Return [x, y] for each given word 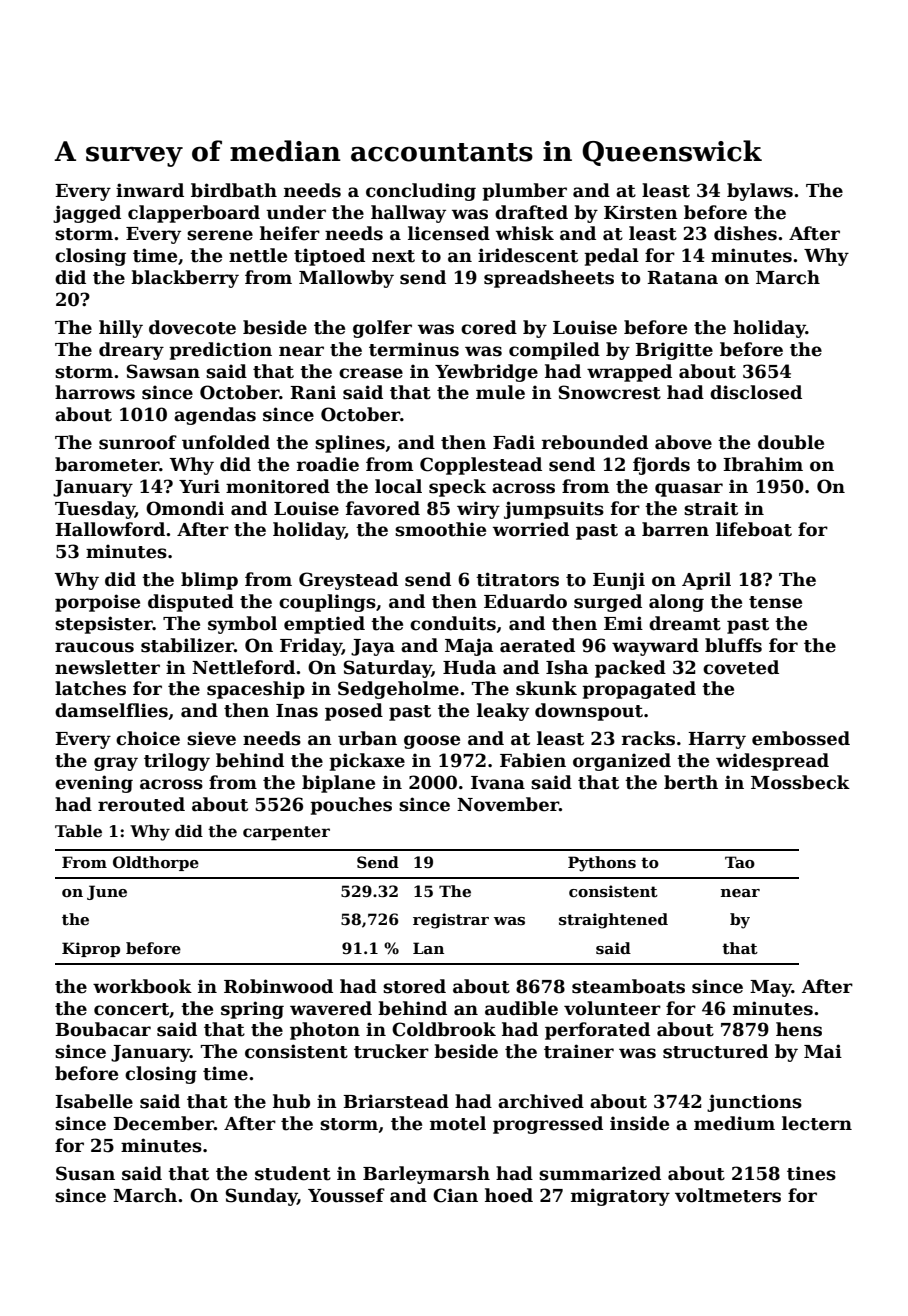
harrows [95, 392]
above [683, 442]
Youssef [346, 1195]
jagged [87, 214]
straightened [613, 921]
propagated [639, 690]
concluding [421, 192]
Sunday [261, 1197]
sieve [211, 738]
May [771, 988]
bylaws [760, 192]
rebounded [595, 442]
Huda [469, 667]
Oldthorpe [156, 863]
